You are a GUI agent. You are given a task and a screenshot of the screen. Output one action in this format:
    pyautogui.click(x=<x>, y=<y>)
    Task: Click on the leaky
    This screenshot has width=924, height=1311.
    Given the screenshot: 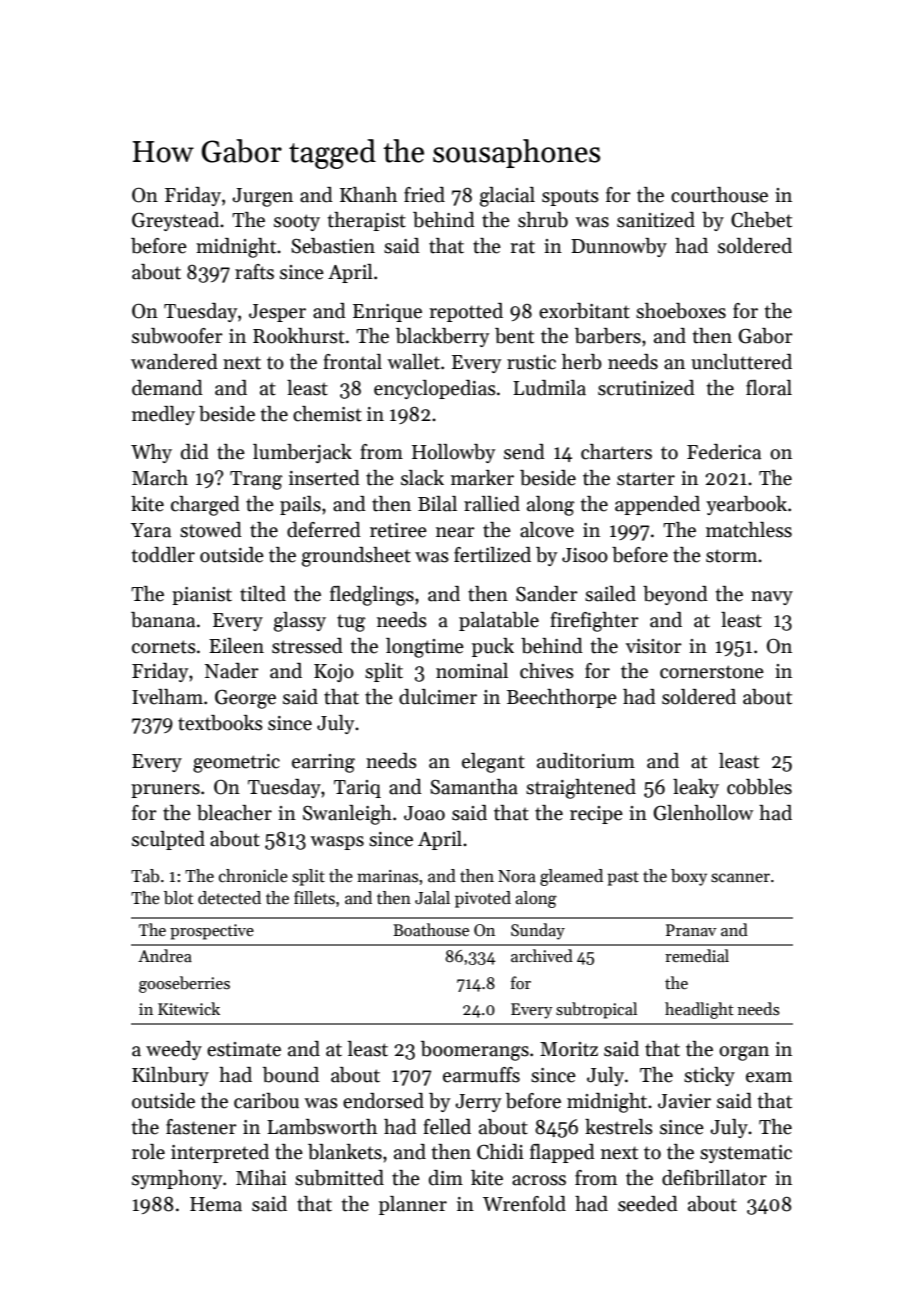 What is the action you would take?
    pyautogui.click(x=696, y=788)
